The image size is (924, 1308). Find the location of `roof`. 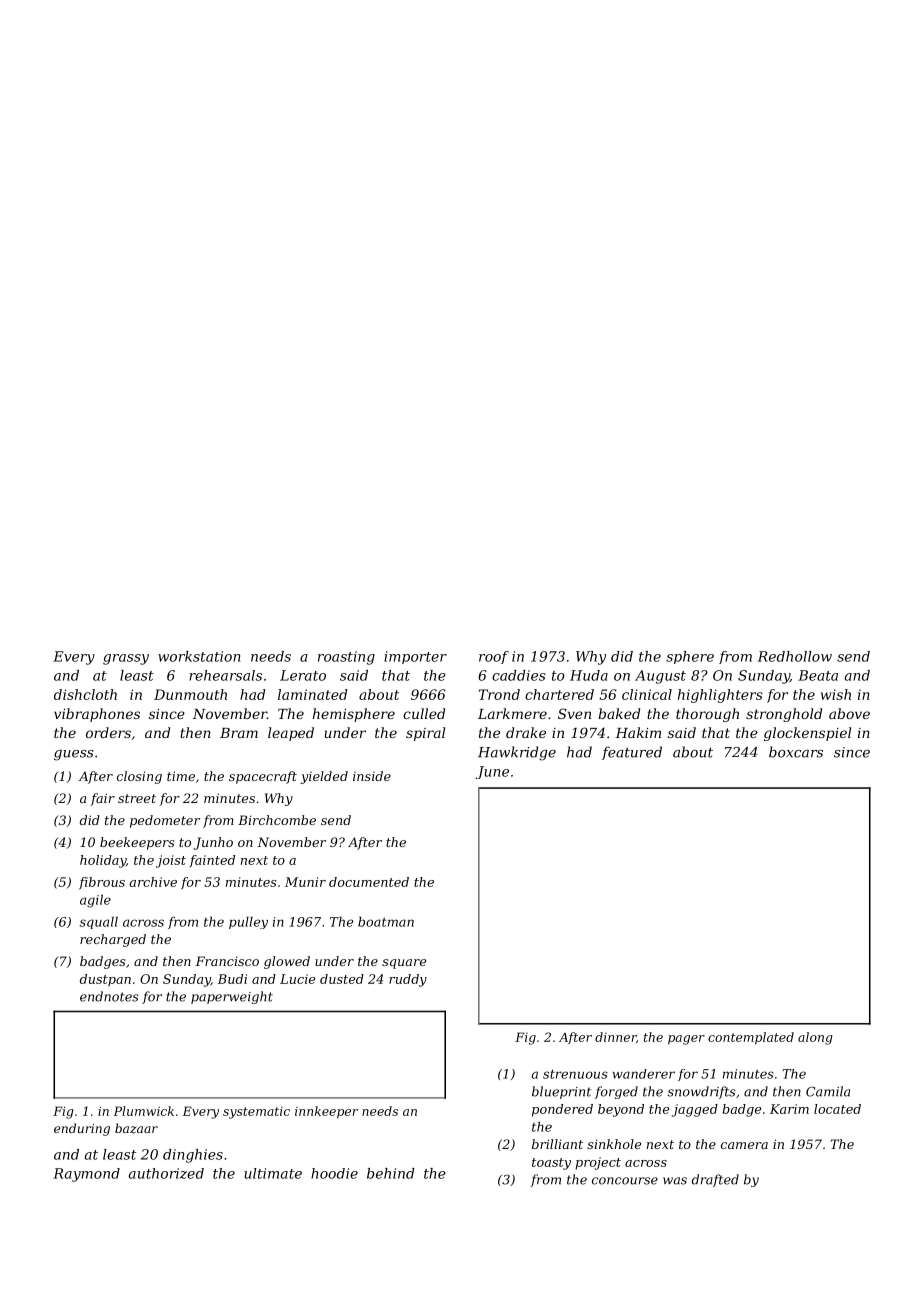

roof is located at coordinates (494, 657).
